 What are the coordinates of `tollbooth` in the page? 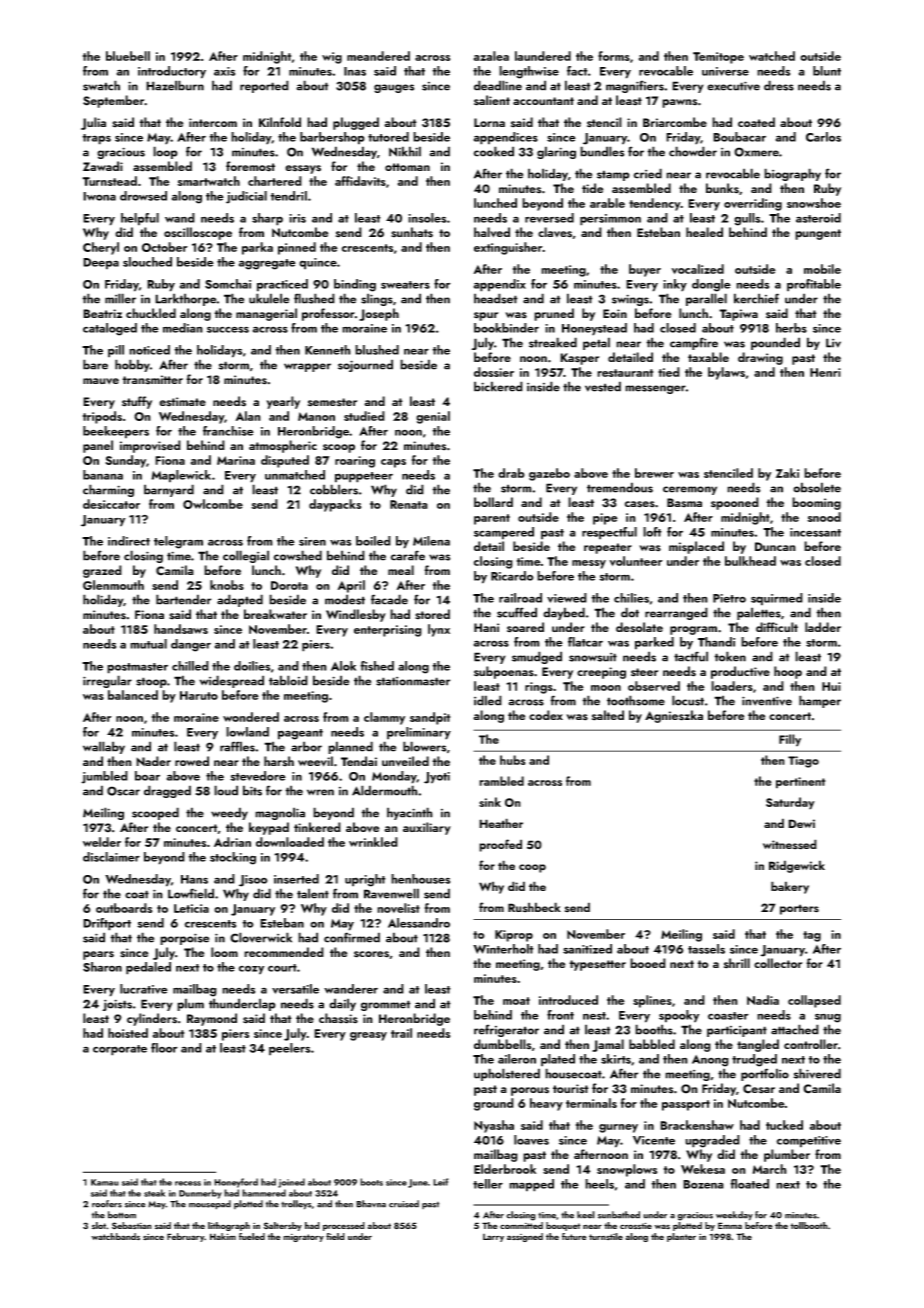 It's located at (809, 1225).
